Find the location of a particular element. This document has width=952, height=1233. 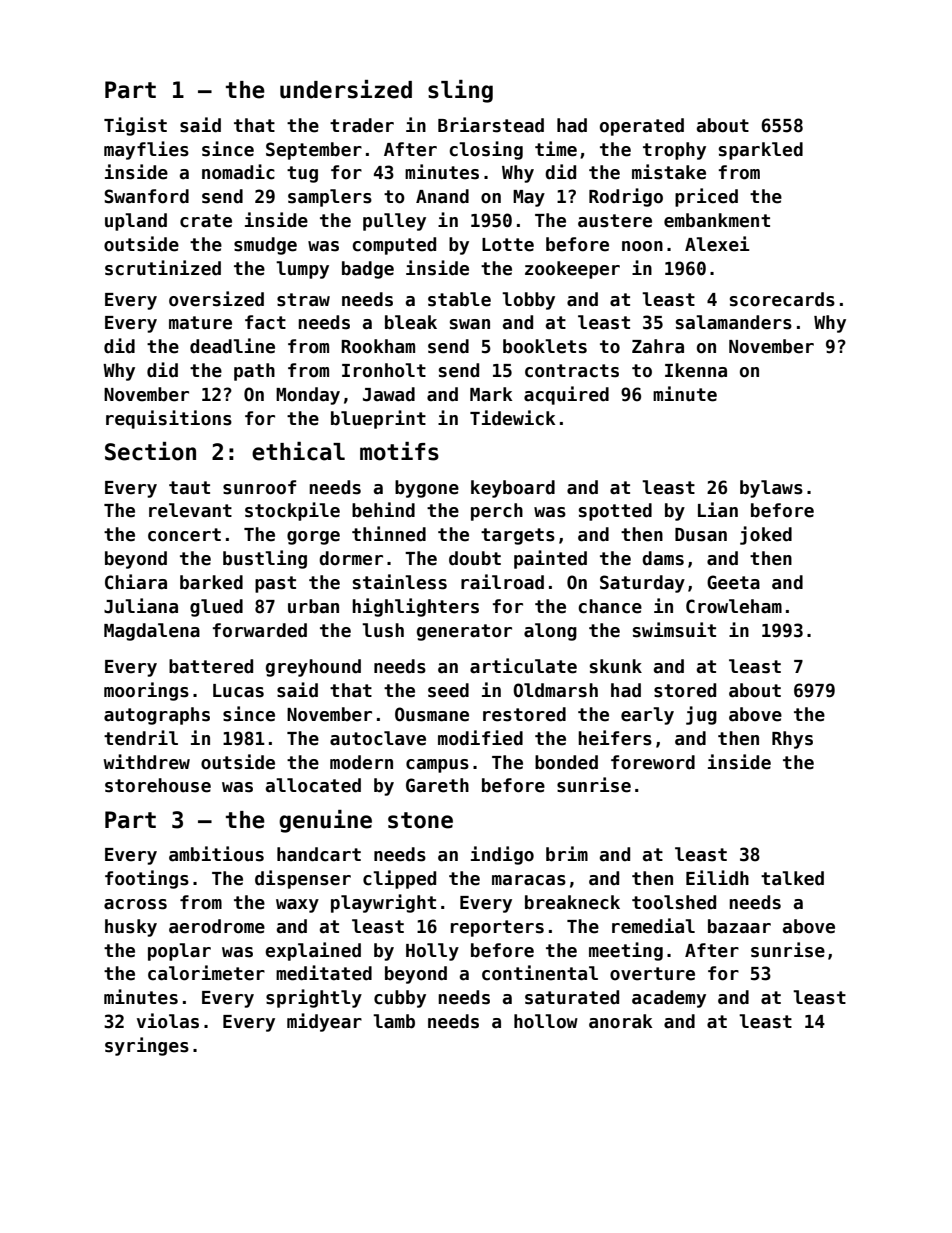

generator is located at coordinates (464, 632).
